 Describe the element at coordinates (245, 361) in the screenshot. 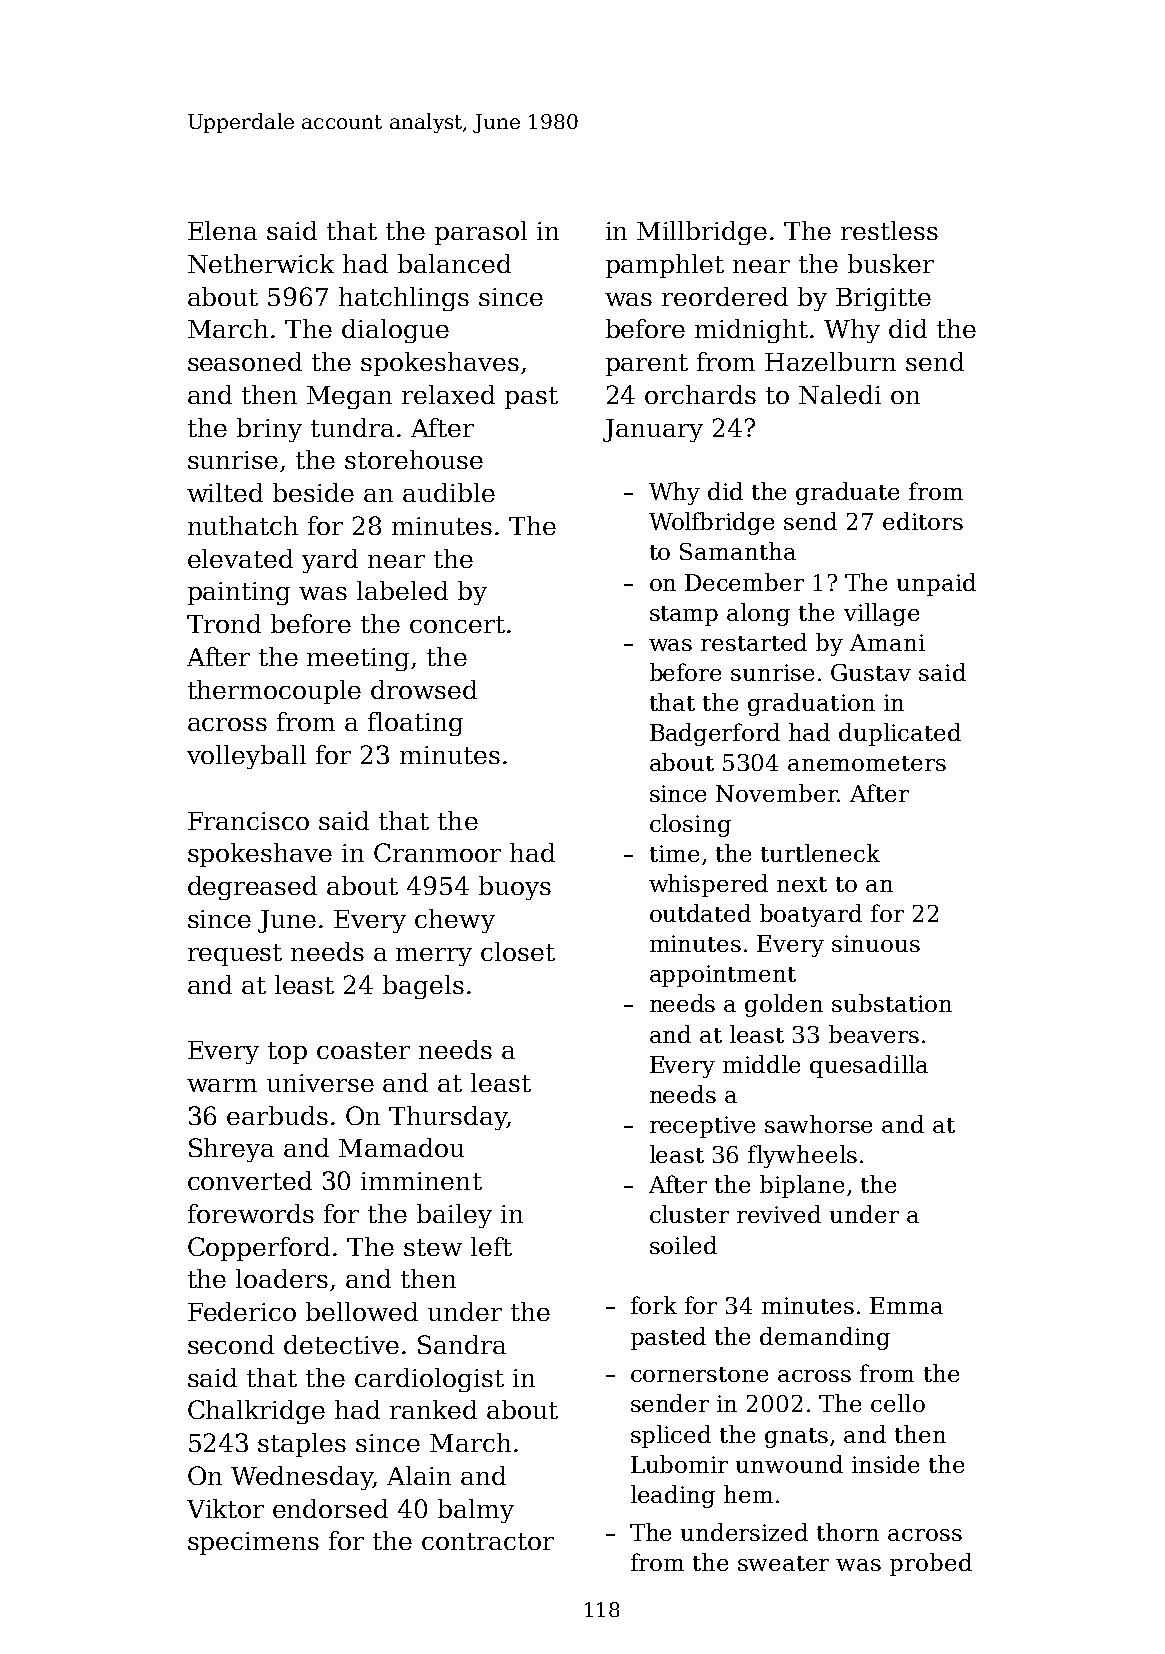

I see `seasoned` at that location.
